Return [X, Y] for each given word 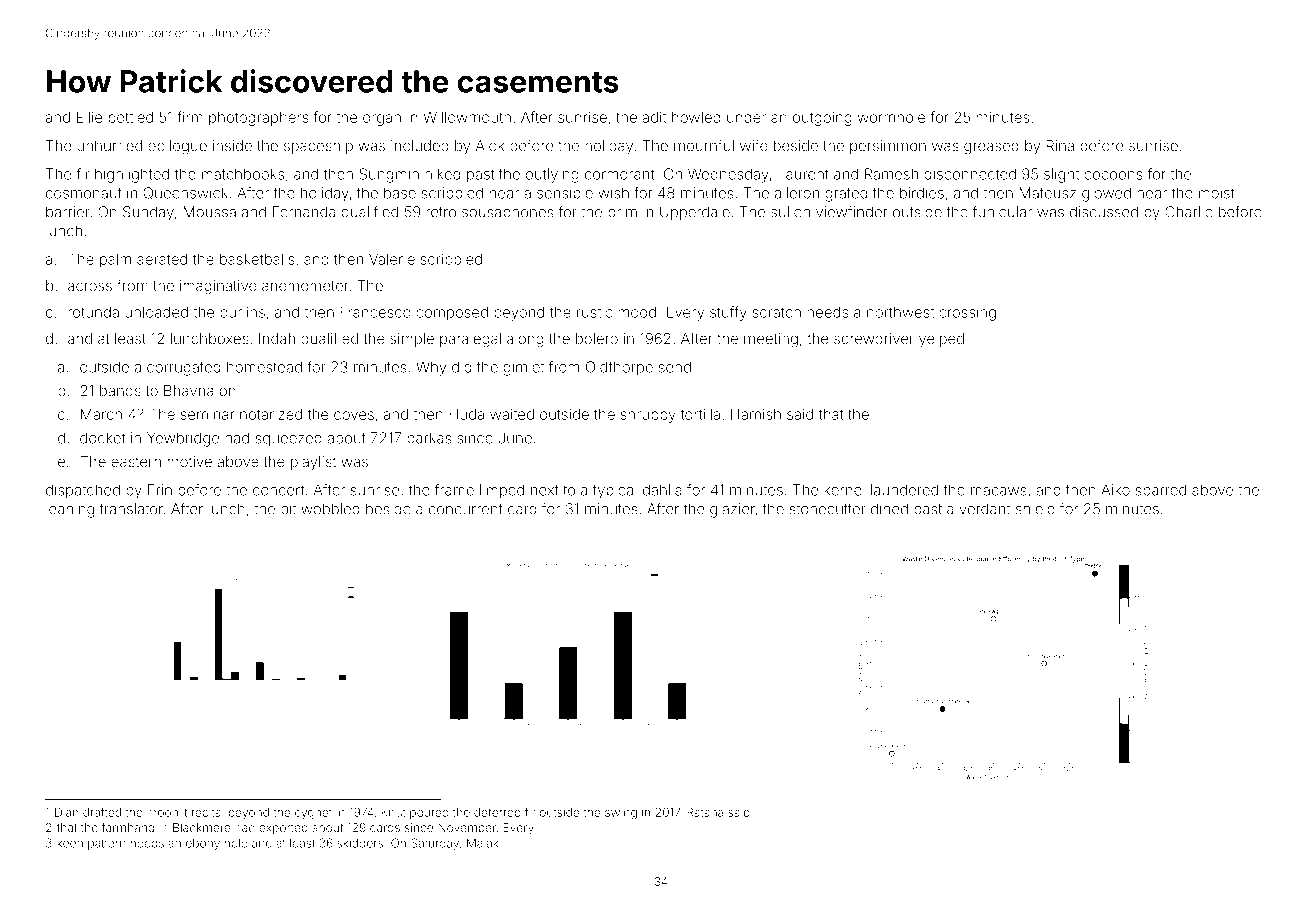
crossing [967, 313]
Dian [66, 812]
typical [615, 491]
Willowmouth [467, 117]
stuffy [728, 313]
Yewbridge [183, 439]
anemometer [305, 286]
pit [288, 510]
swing [621, 814]
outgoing [822, 119]
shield [1035, 509]
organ [382, 120]
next [545, 490]
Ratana [705, 812]
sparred [1161, 491]
